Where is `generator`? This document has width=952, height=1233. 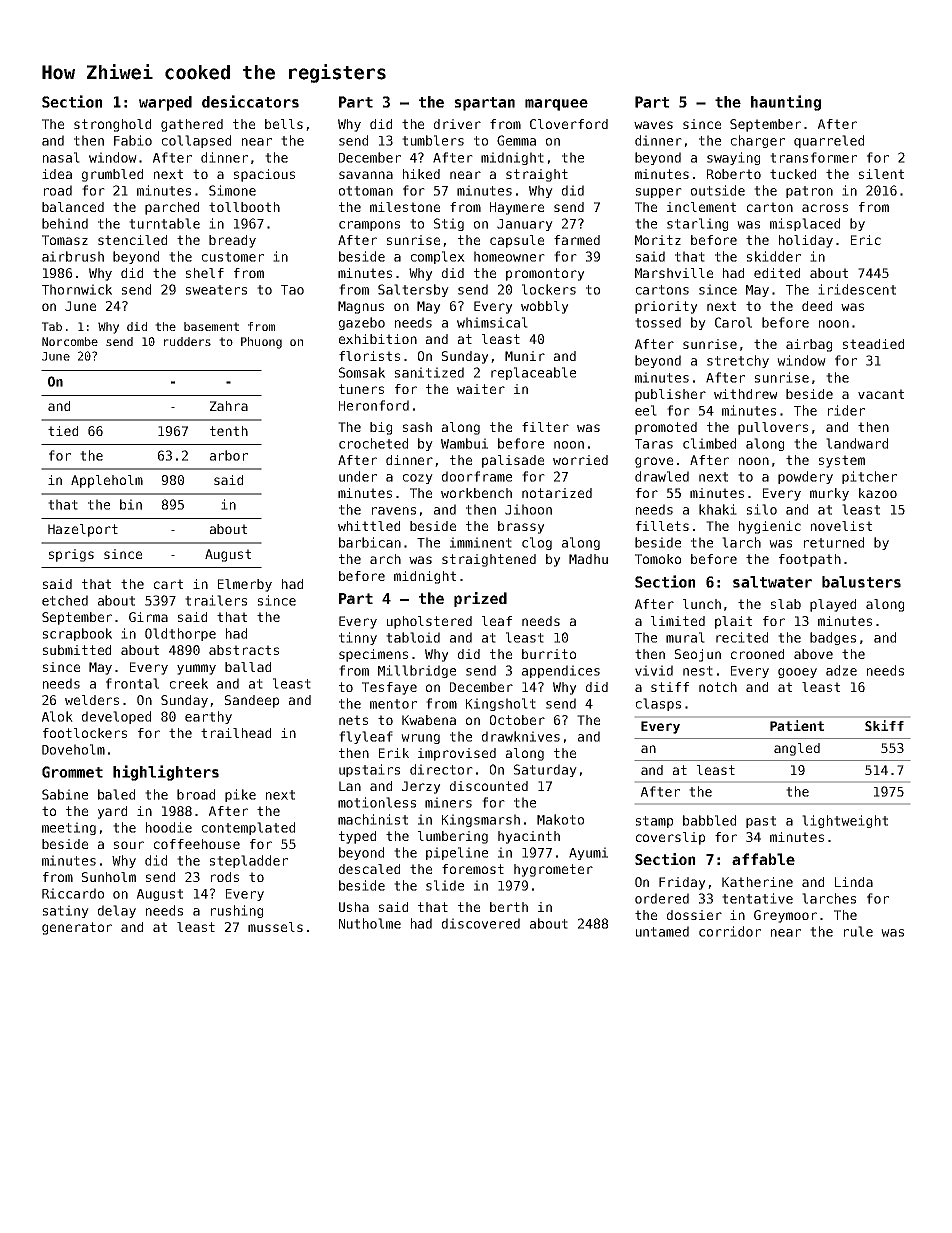 generator is located at coordinates (77, 928).
